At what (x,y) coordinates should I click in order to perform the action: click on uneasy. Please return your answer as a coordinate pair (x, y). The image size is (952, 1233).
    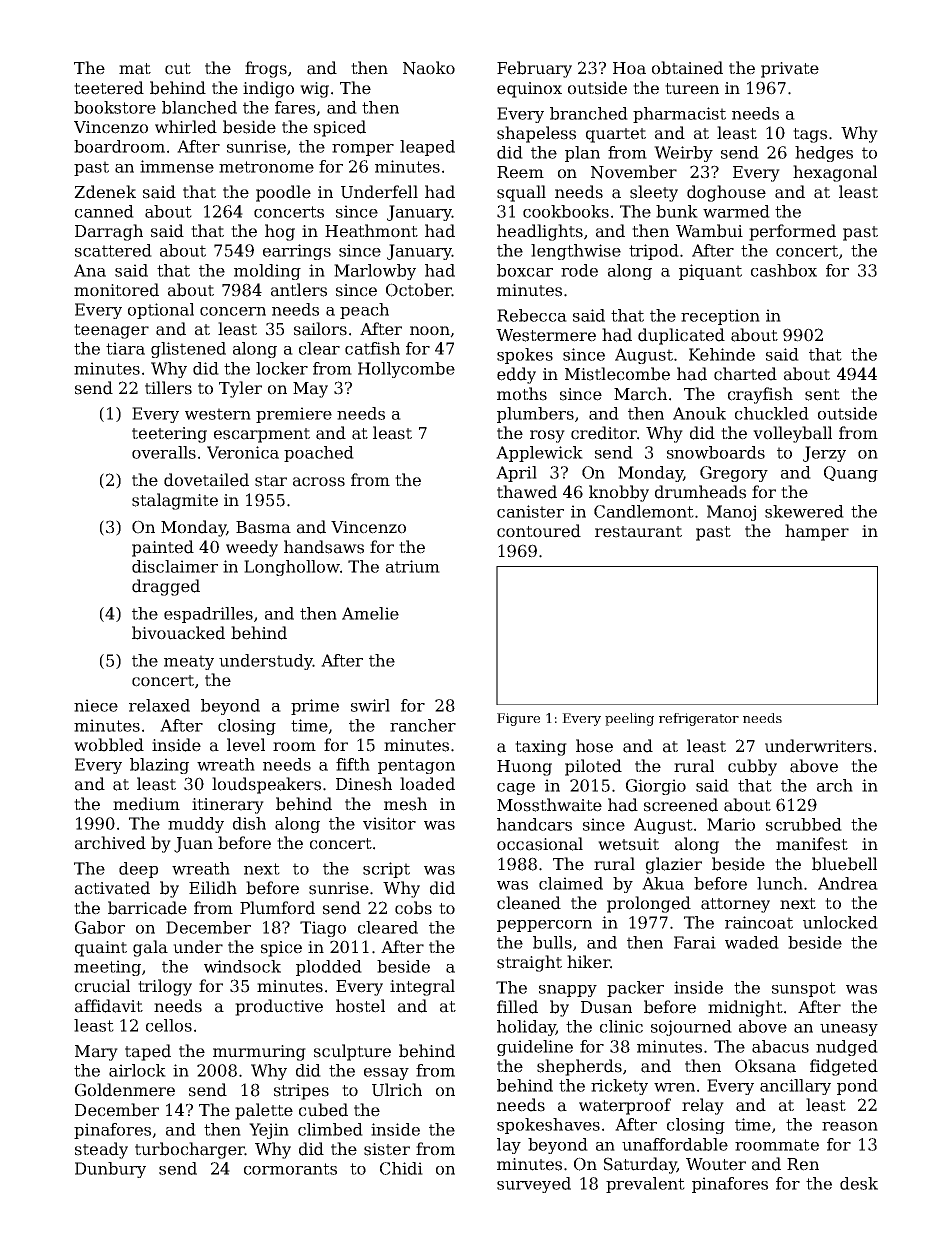
    Looking at the image, I should click on (849, 1030).
